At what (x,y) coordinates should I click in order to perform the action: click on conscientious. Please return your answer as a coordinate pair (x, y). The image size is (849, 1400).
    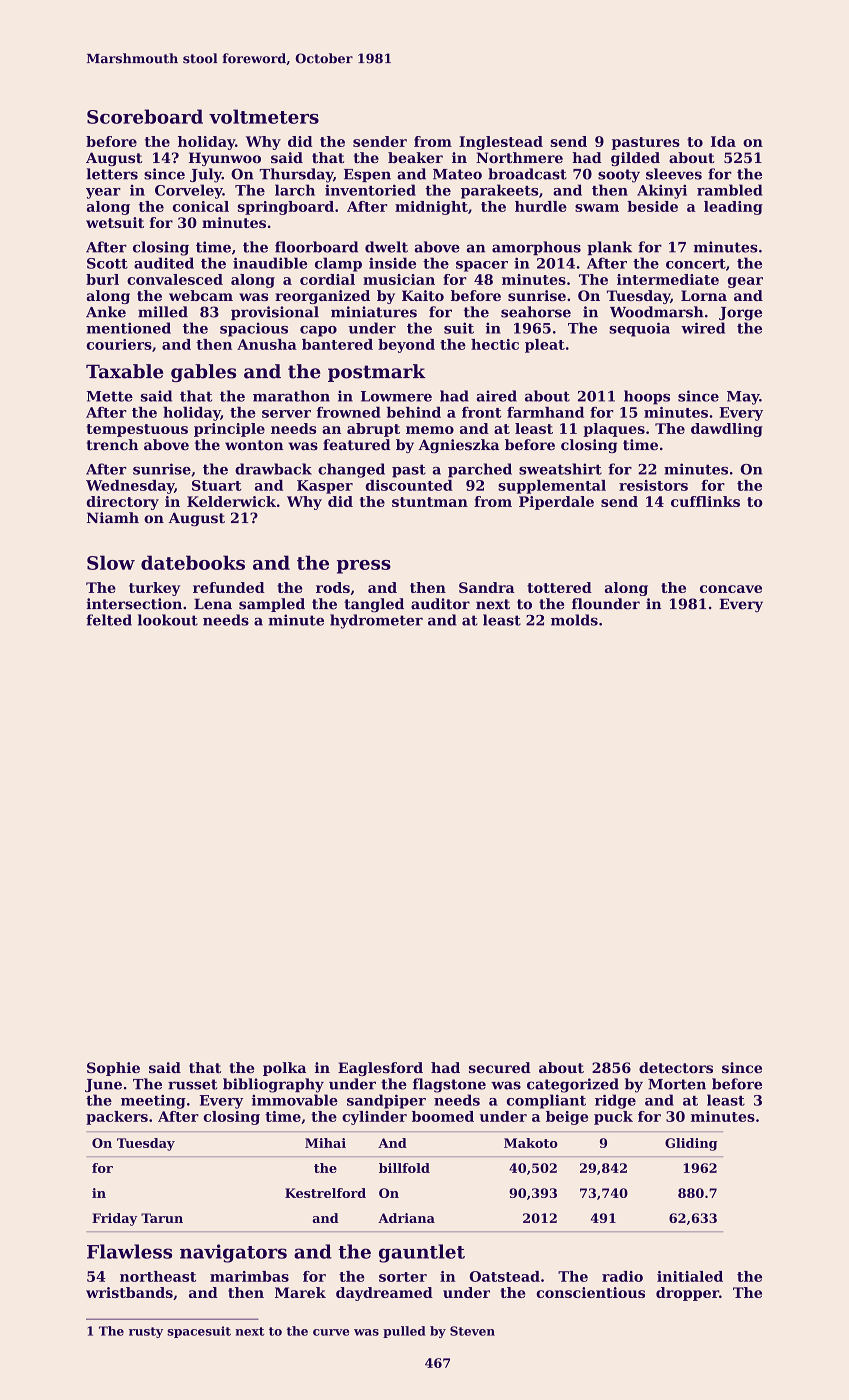
    Looking at the image, I should click on (590, 1292).
